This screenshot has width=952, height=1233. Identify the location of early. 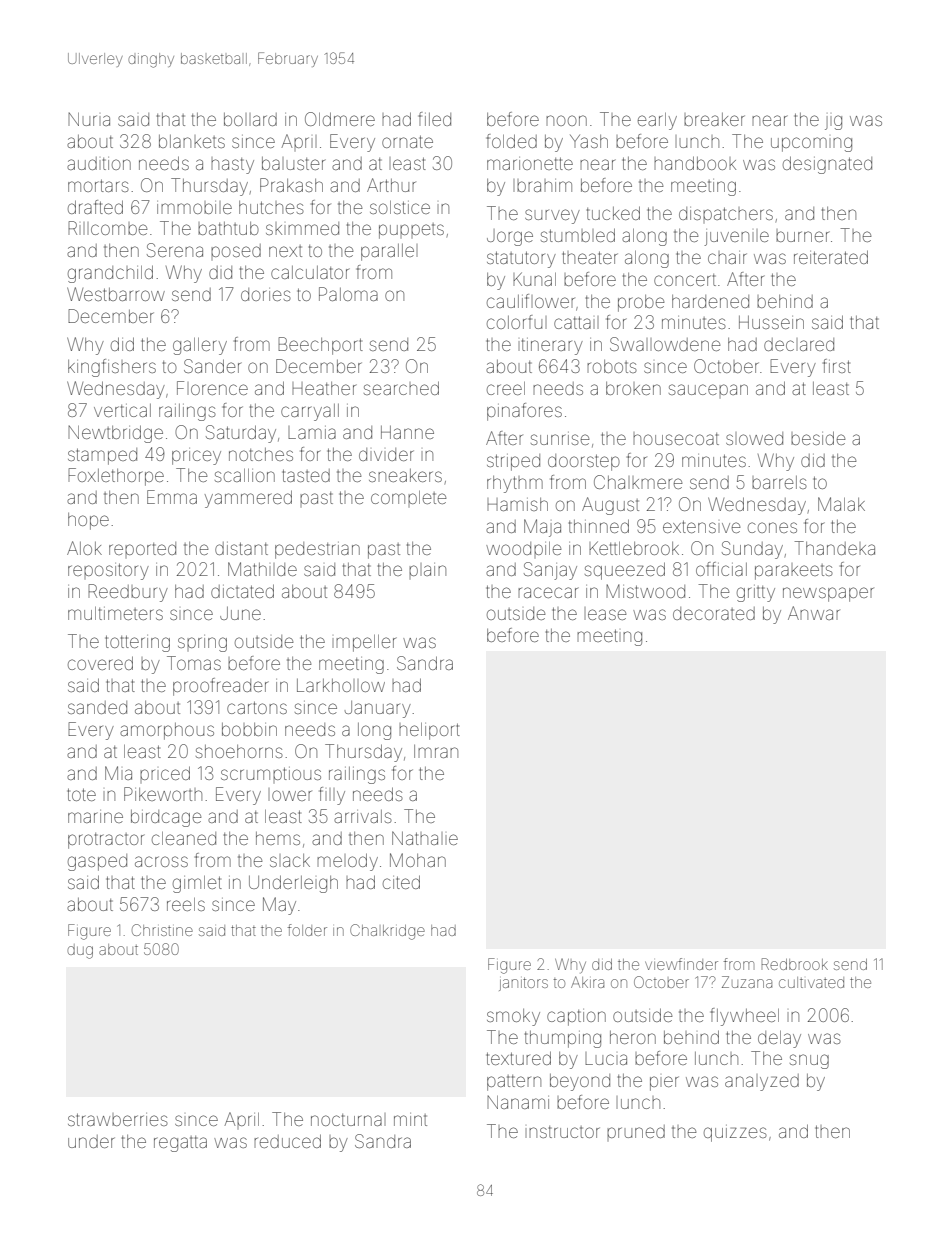
(657, 121).
